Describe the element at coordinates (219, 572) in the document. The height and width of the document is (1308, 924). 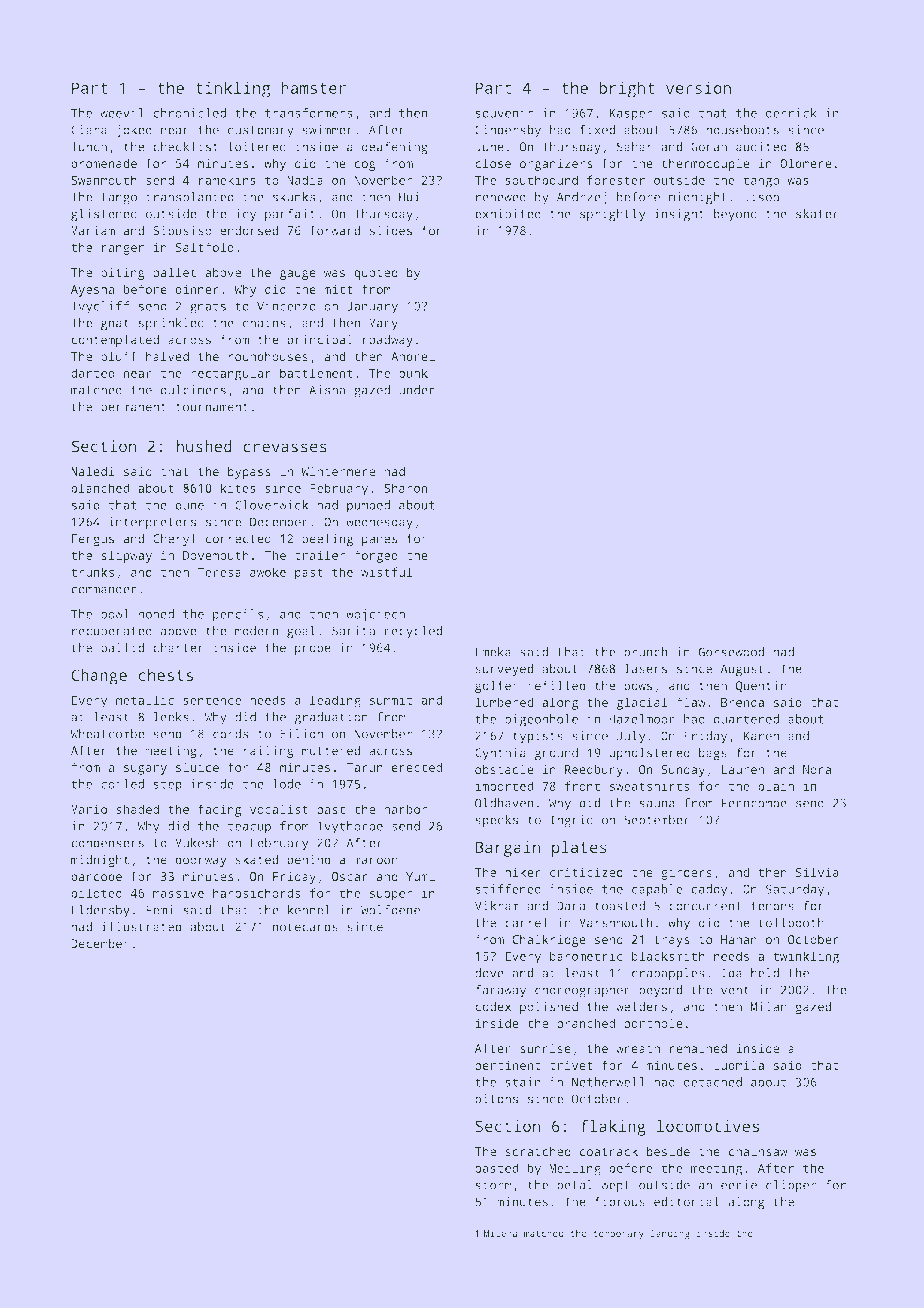
I see `Teresa` at that location.
